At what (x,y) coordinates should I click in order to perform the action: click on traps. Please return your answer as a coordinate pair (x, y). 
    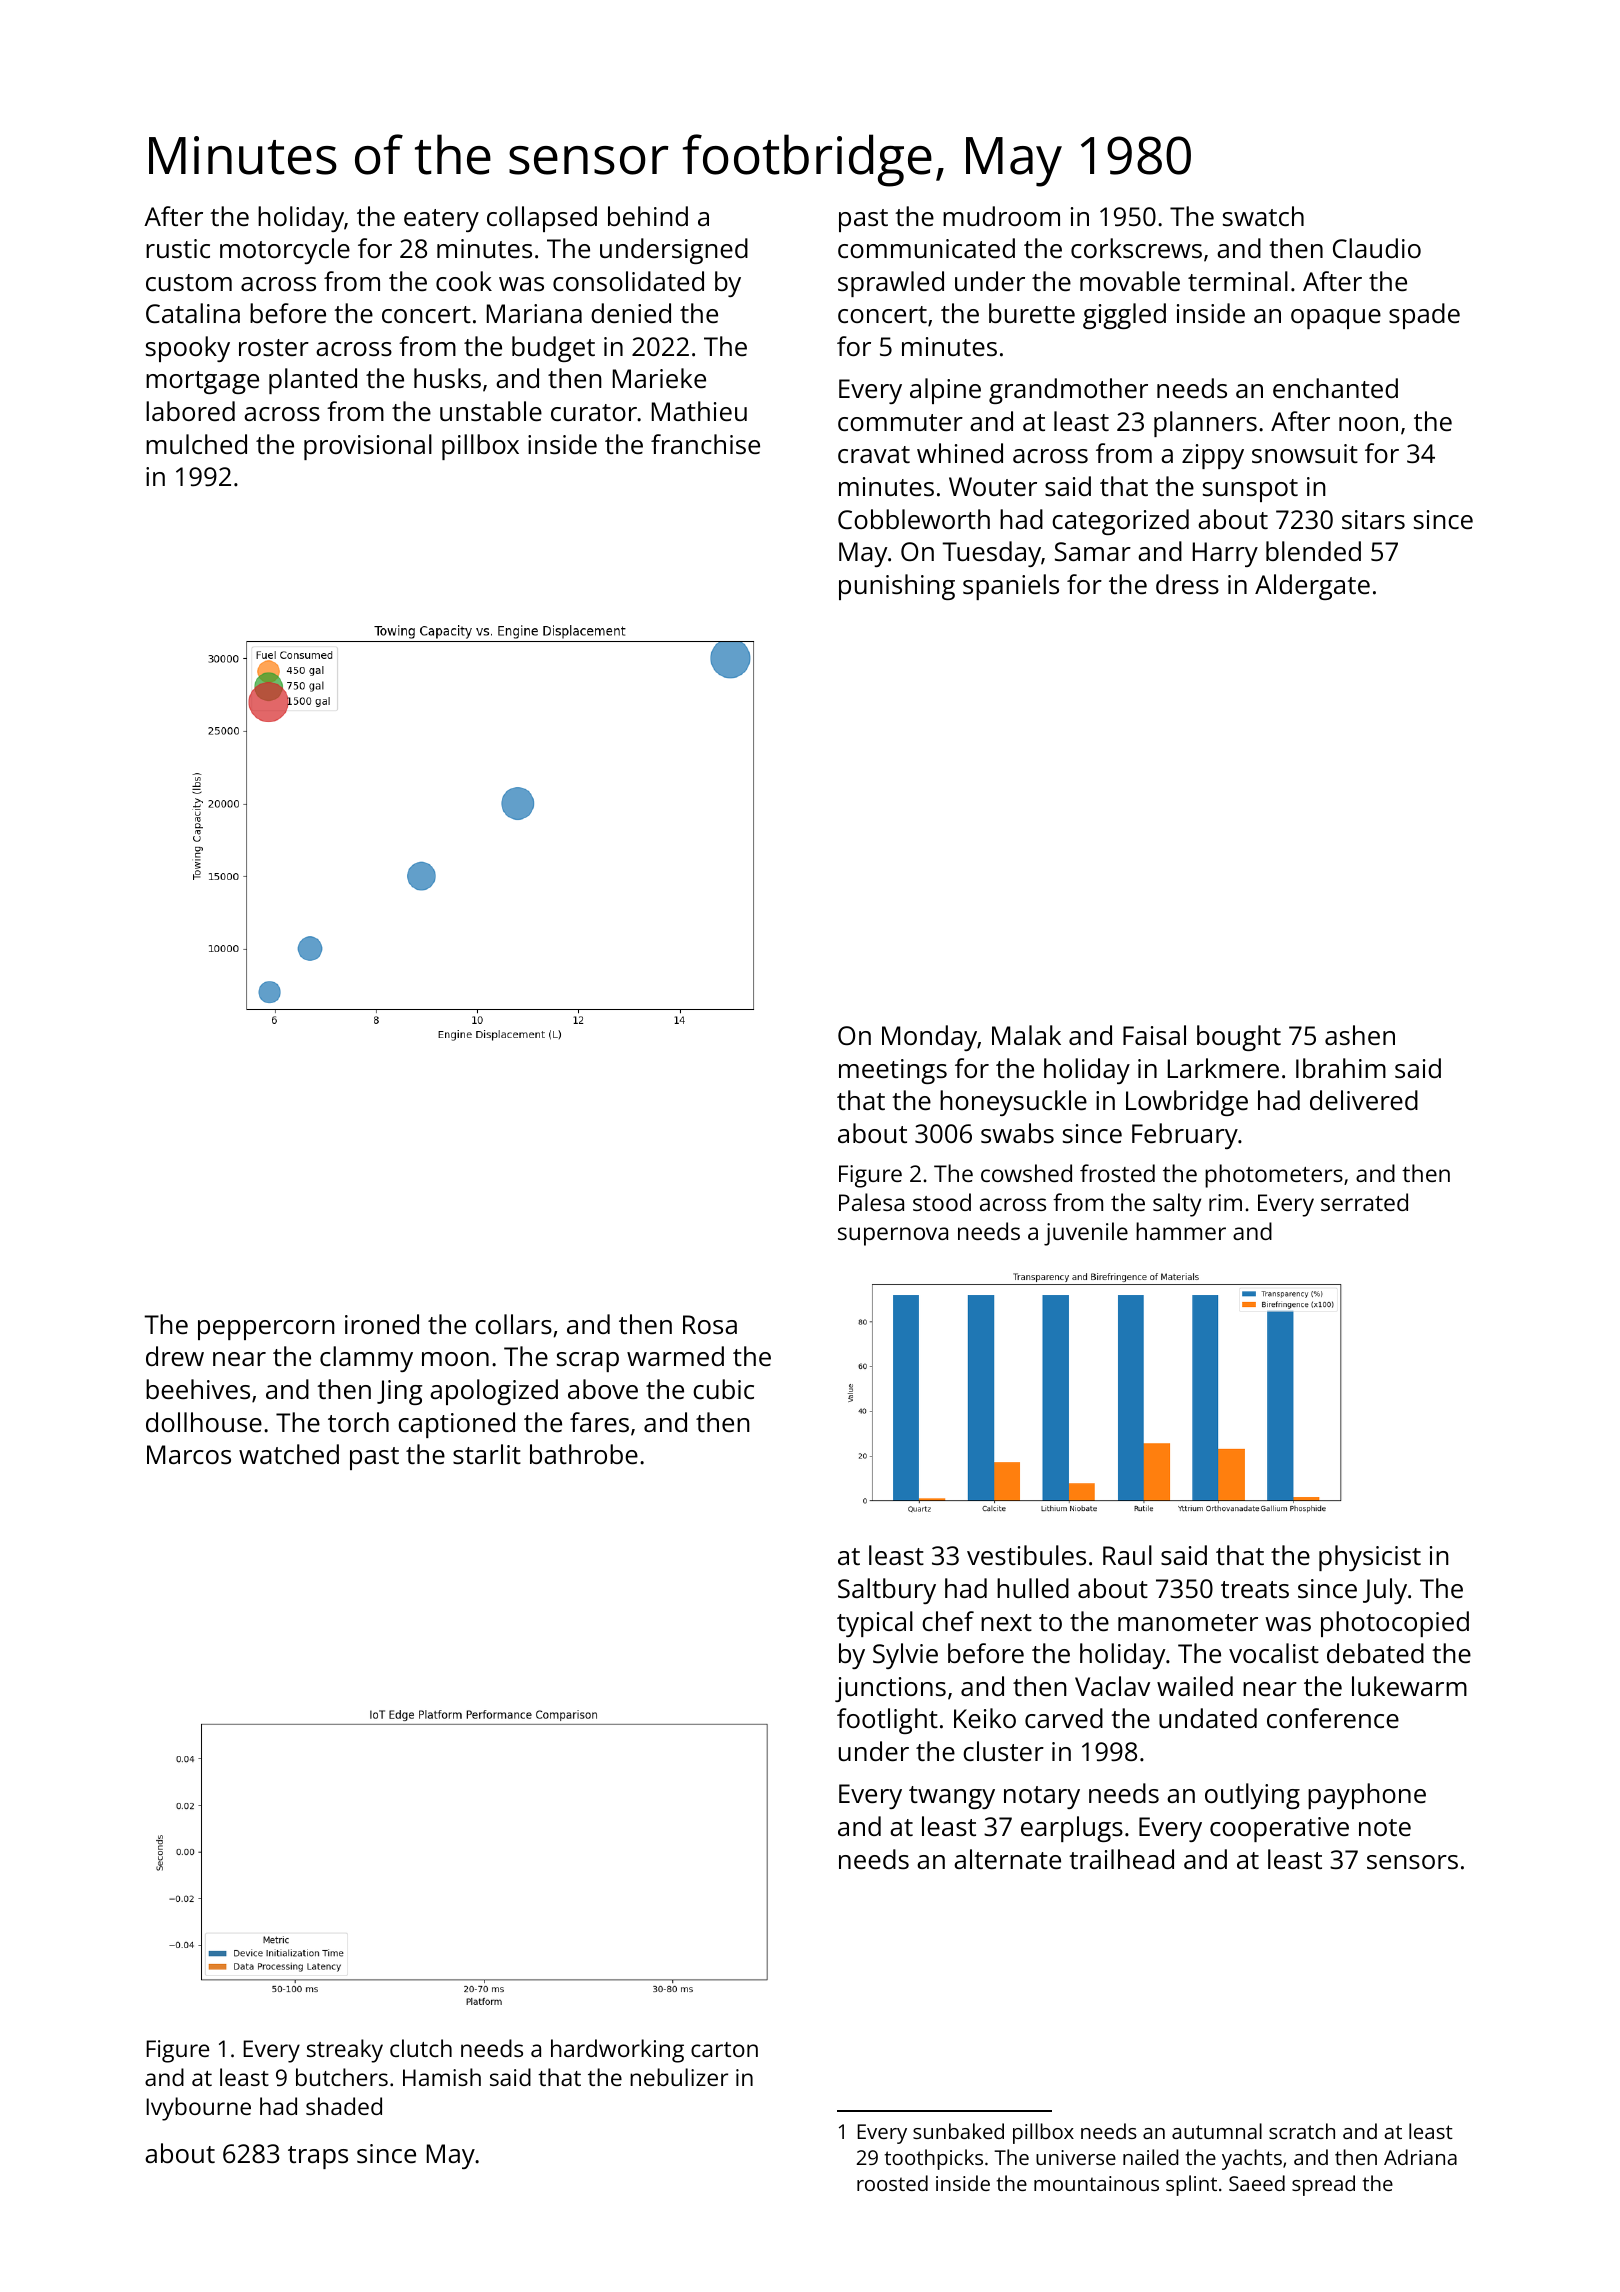
    Looking at the image, I should click on (318, 2157).
